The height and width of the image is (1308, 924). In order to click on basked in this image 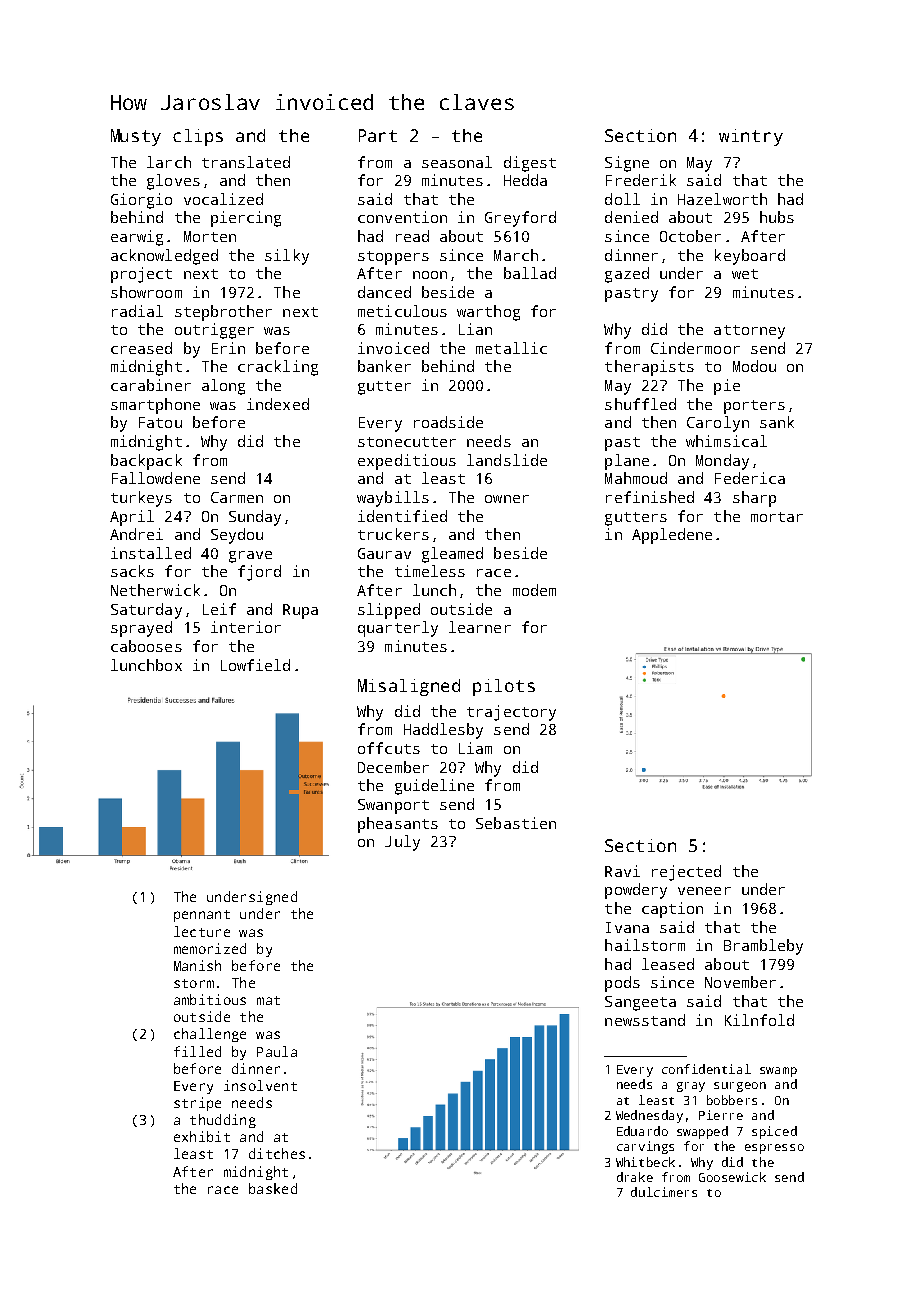, I will do `click(273, 1188)`.
